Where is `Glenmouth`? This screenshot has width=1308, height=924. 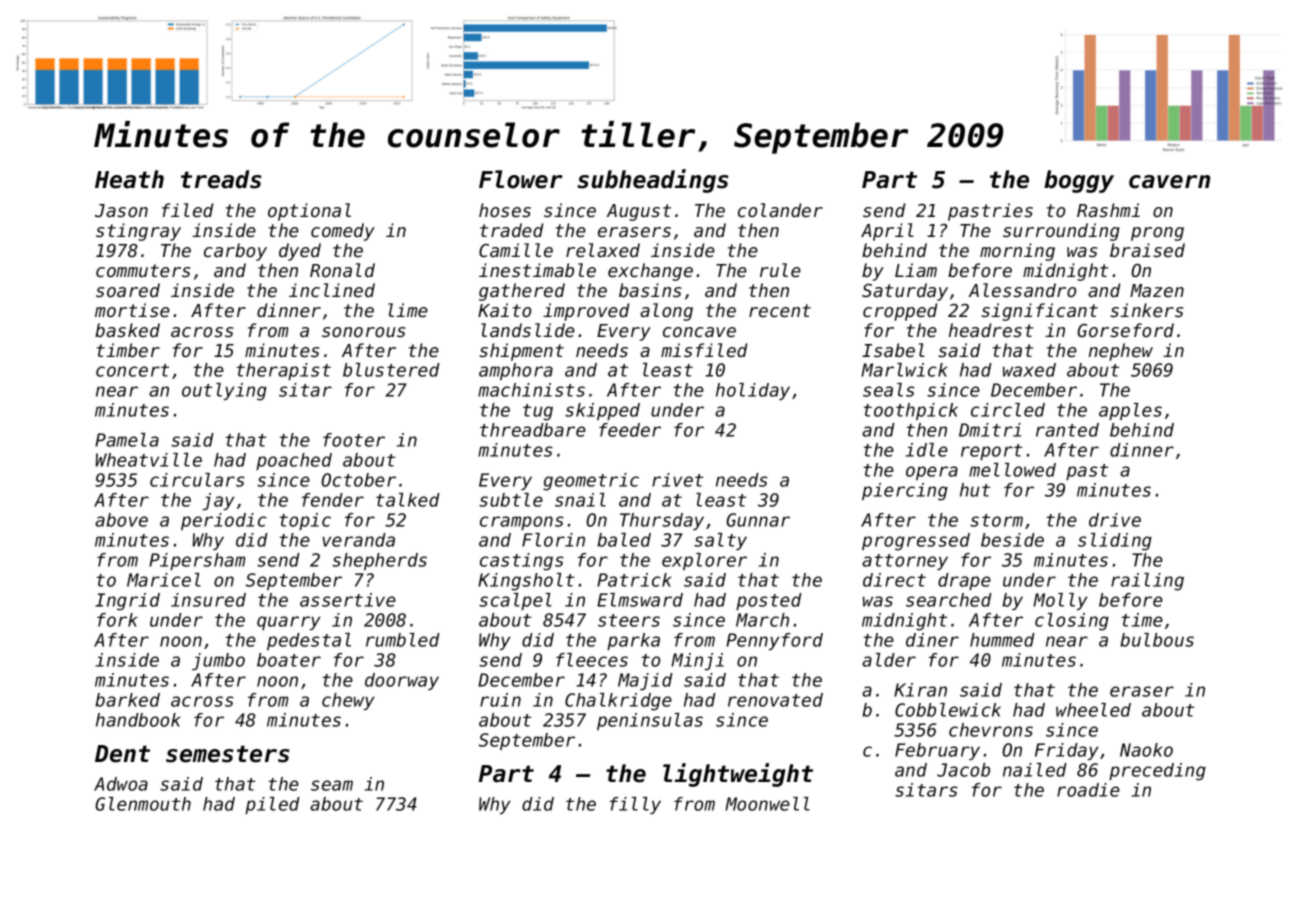 Glenmouth is located at coordinates (143, 804).
